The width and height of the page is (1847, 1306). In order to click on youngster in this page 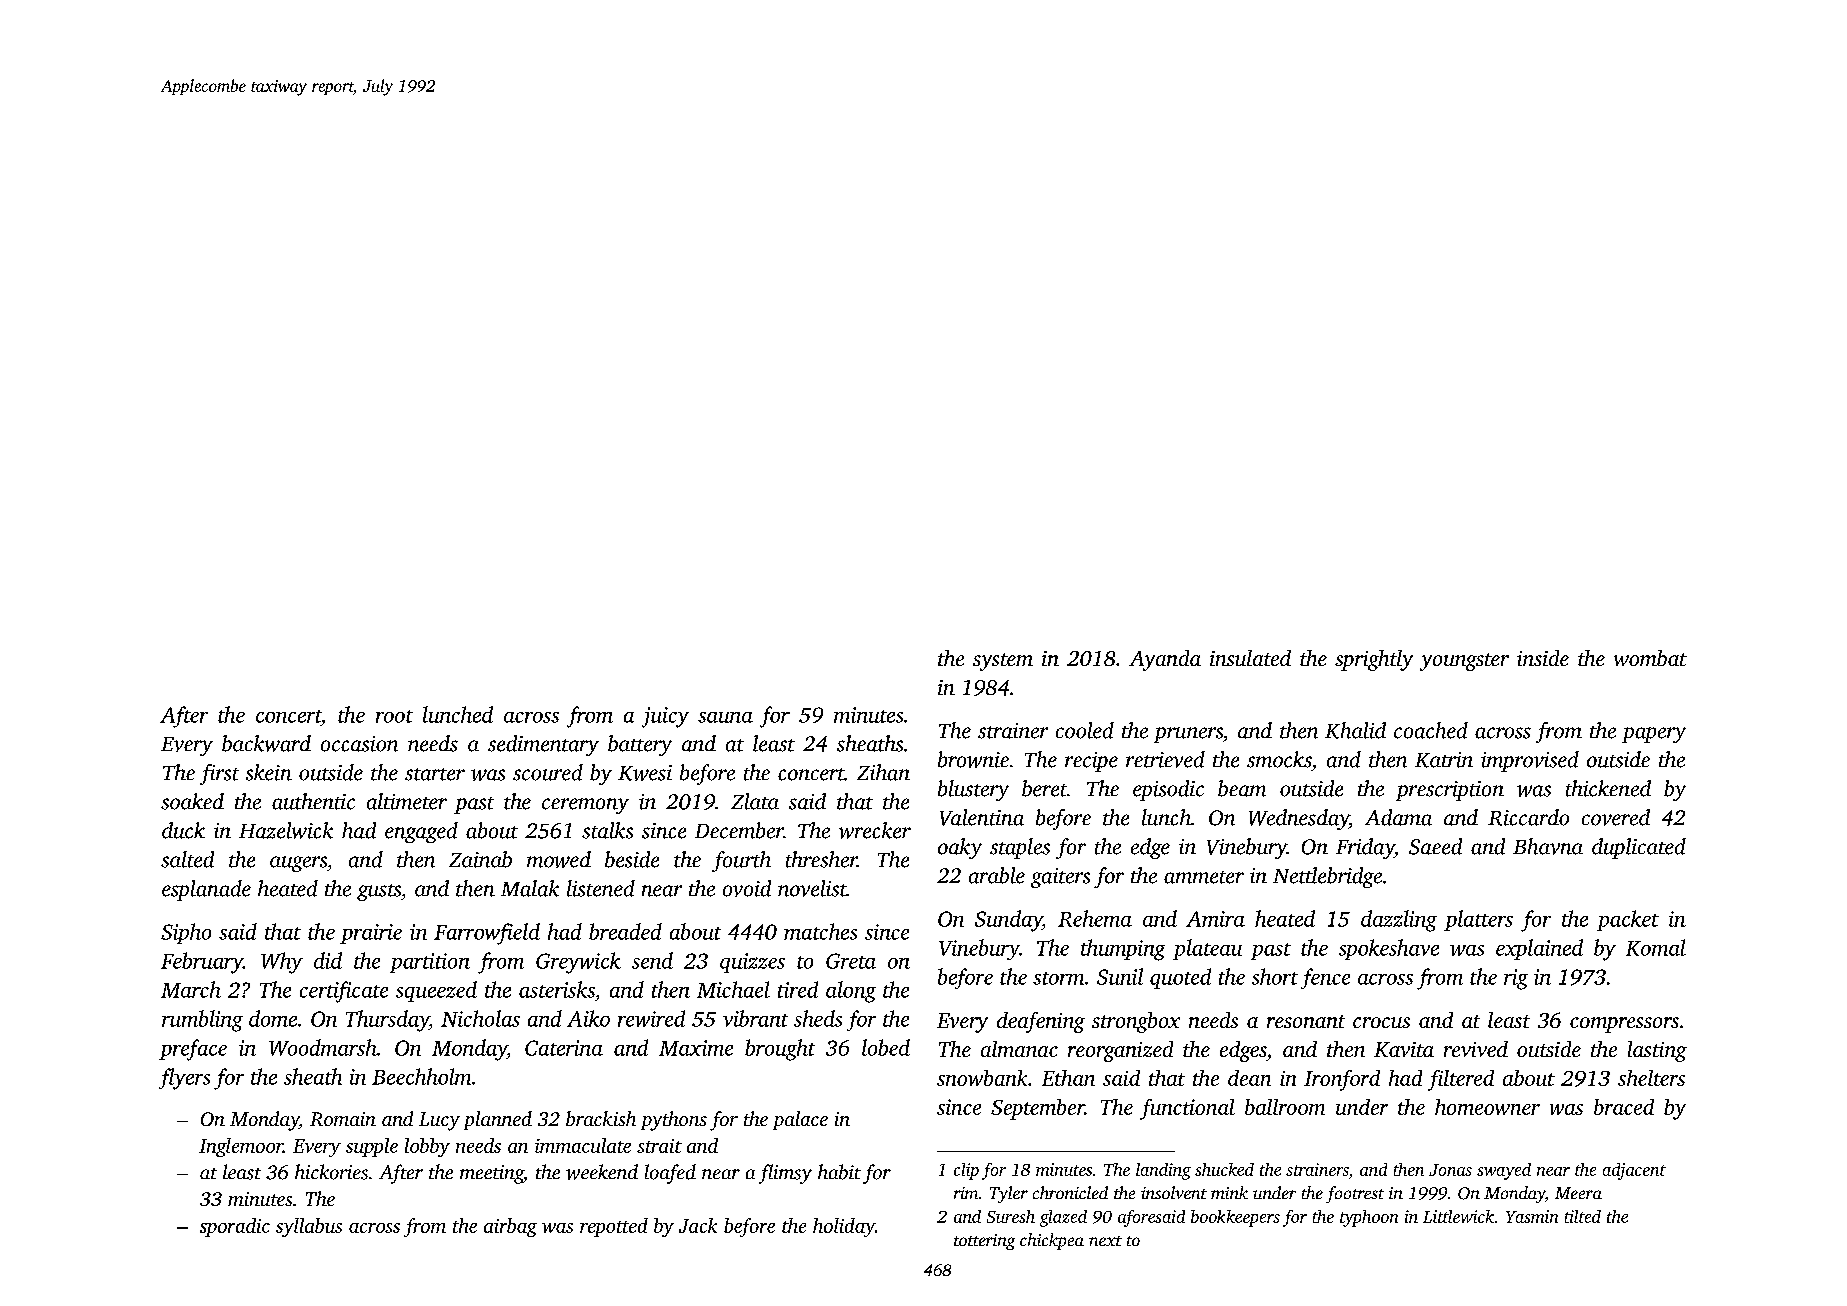, I will do `click(1464, 662)`.
